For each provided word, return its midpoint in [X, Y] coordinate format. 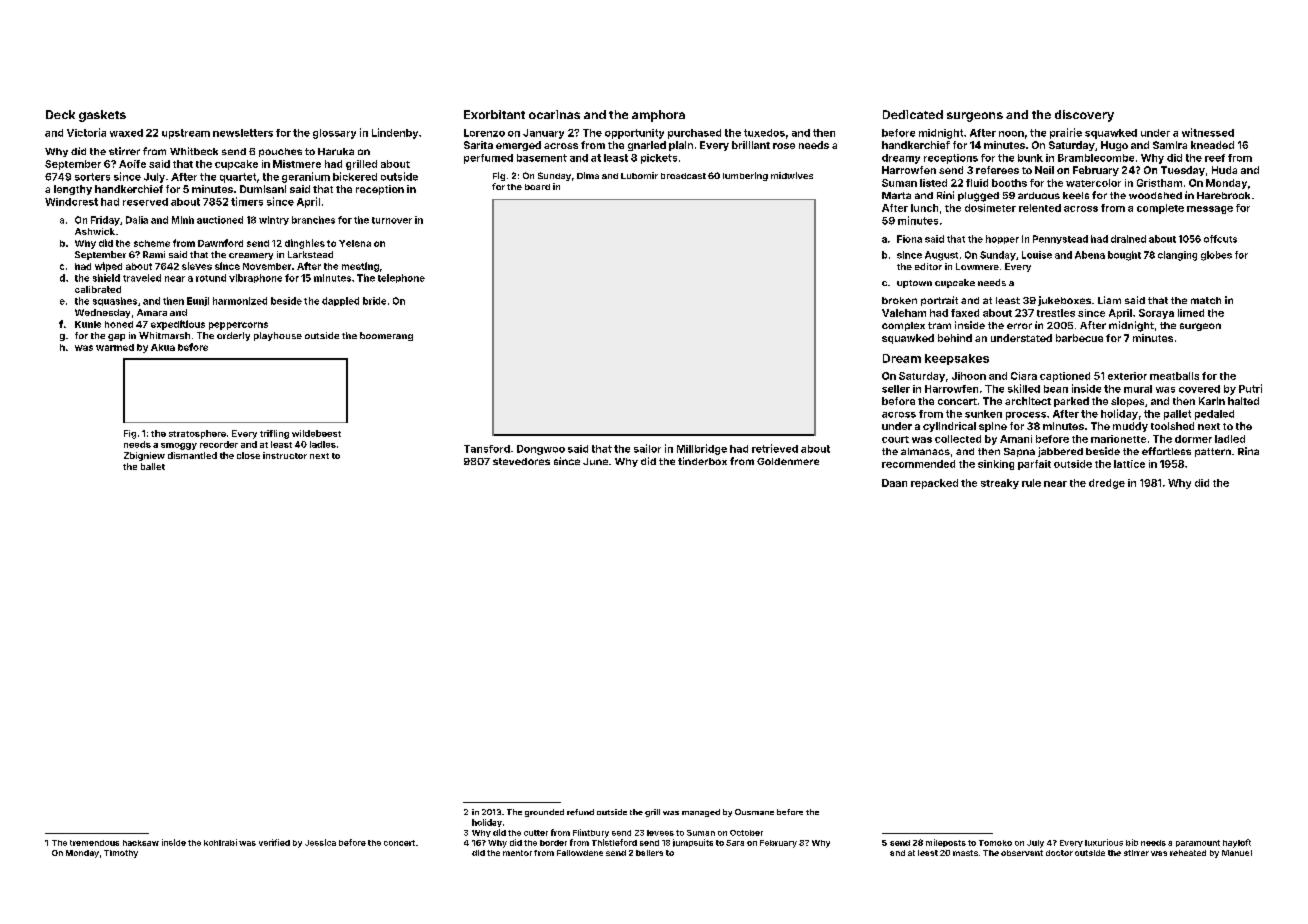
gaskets [102, 116]
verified [274, 842]
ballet [153, 466]
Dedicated [913, 114]
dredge [1107, 484]
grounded [544, 813]
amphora [658, 116]
